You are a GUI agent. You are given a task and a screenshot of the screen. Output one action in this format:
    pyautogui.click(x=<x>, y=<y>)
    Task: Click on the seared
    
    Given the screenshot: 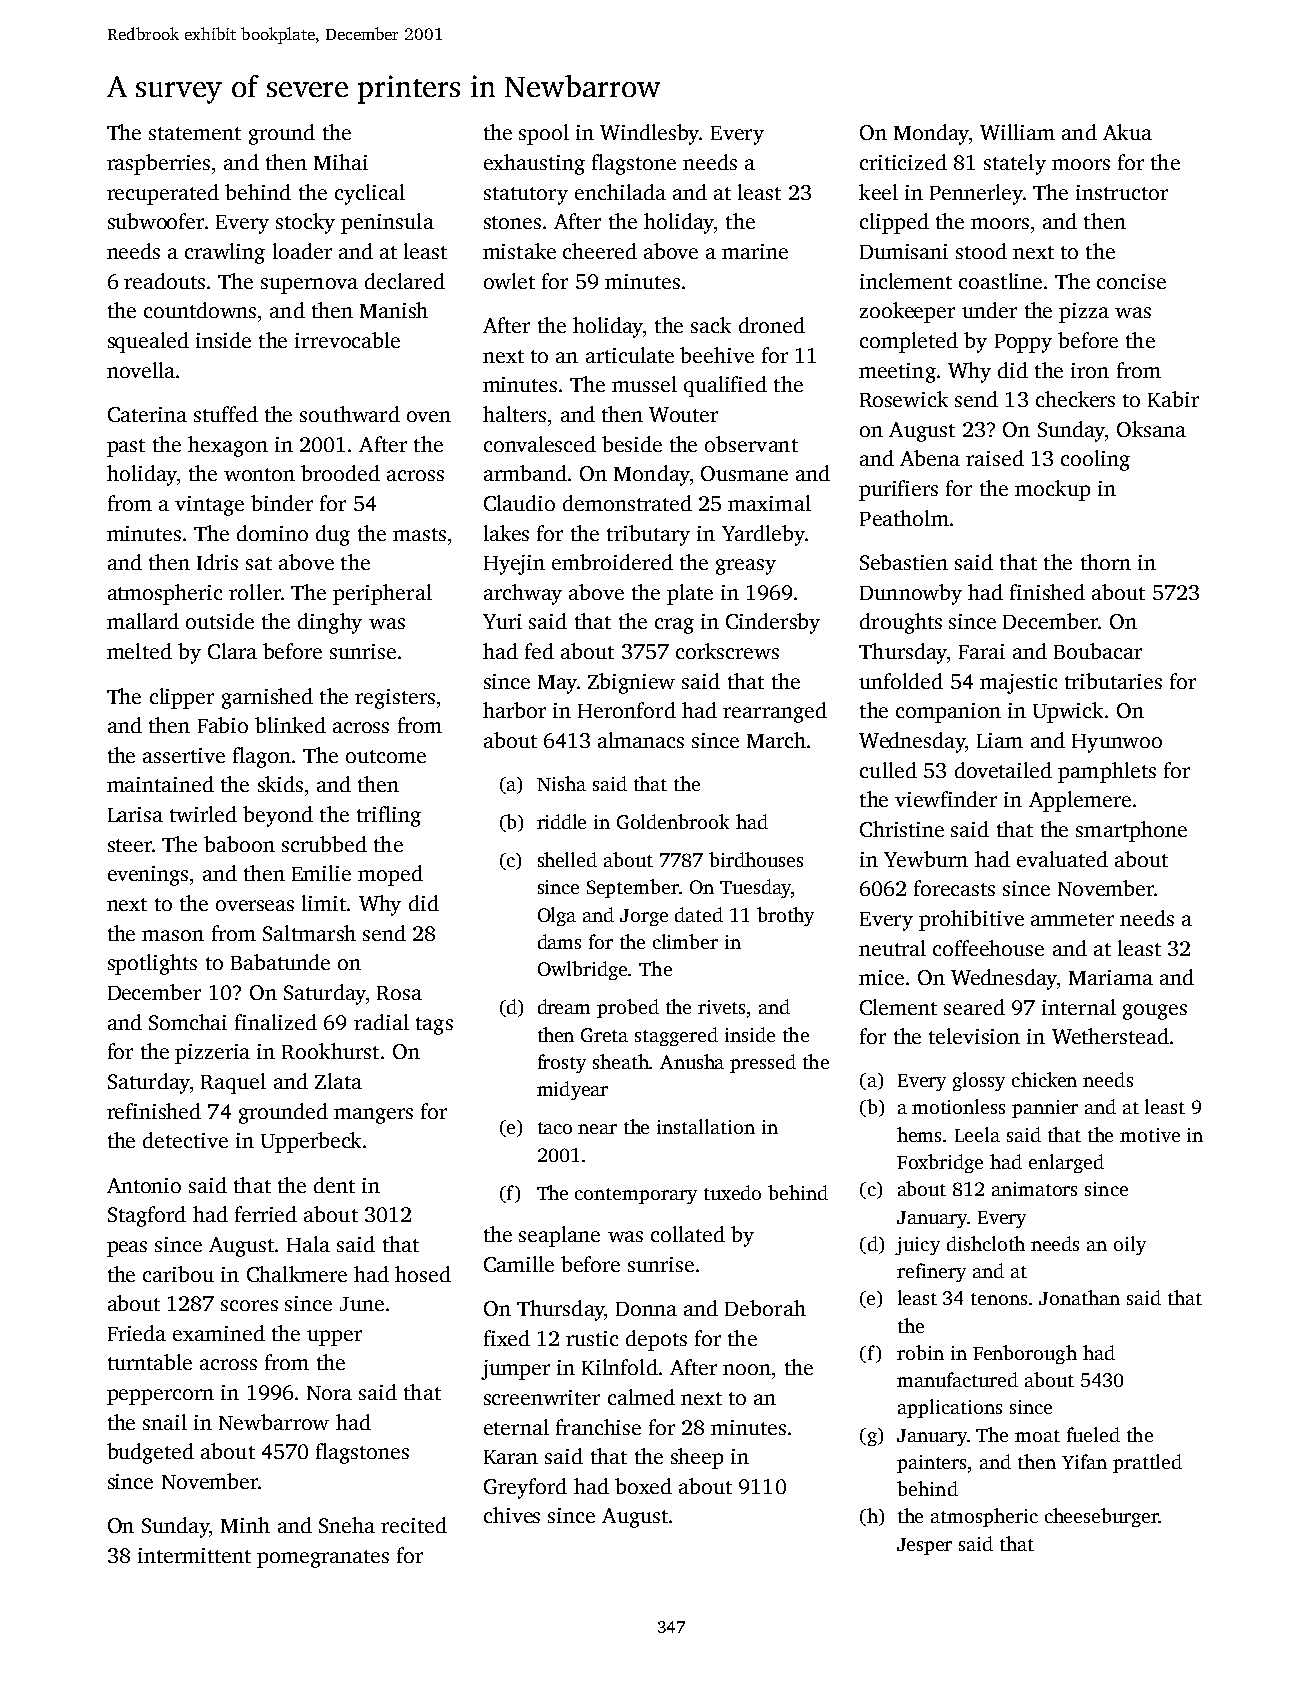 What is the action you would take?
    pyautogui.click(x=974, y=1007)
